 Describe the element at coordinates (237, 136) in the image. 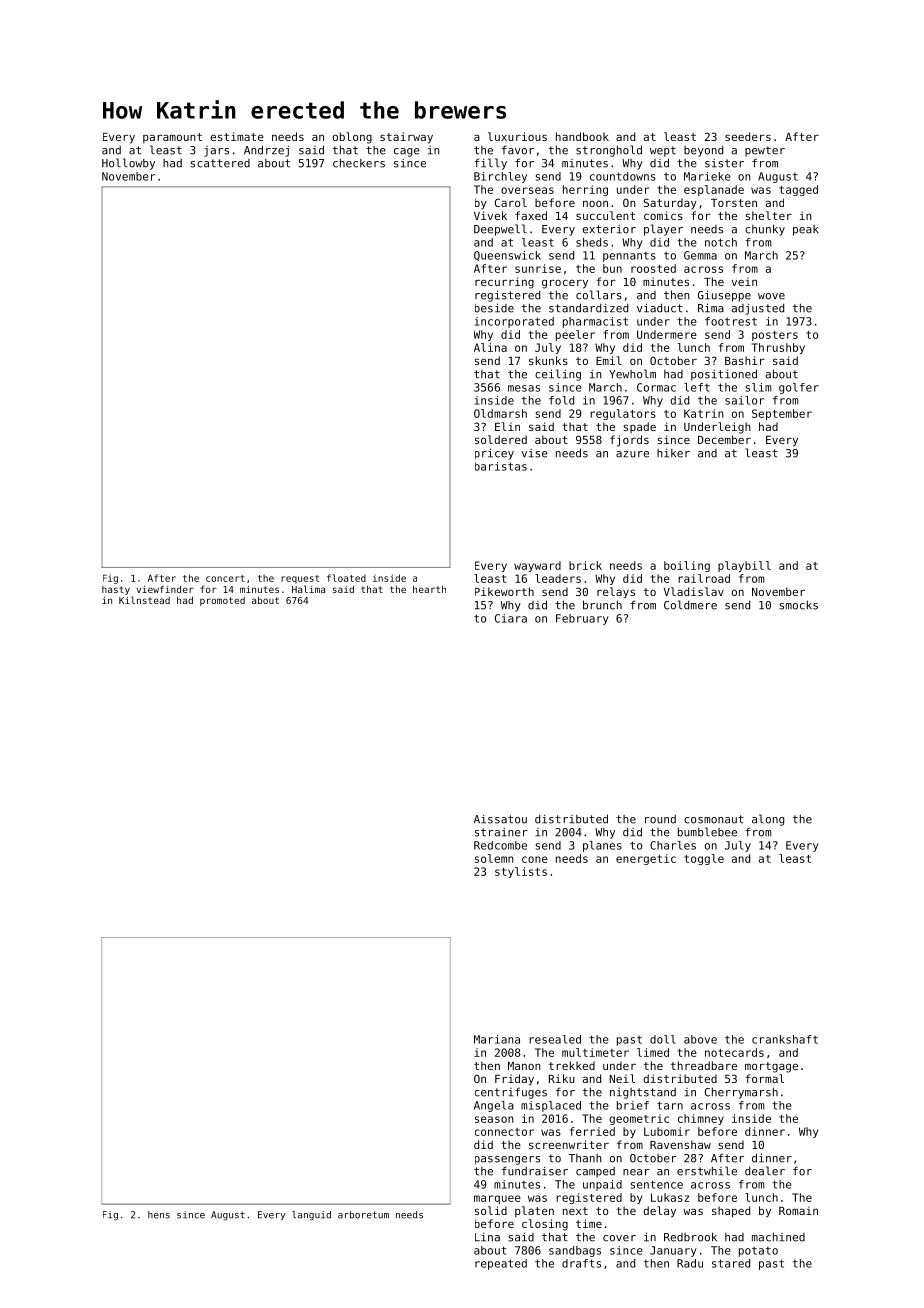

I see `estimate` at that location.
